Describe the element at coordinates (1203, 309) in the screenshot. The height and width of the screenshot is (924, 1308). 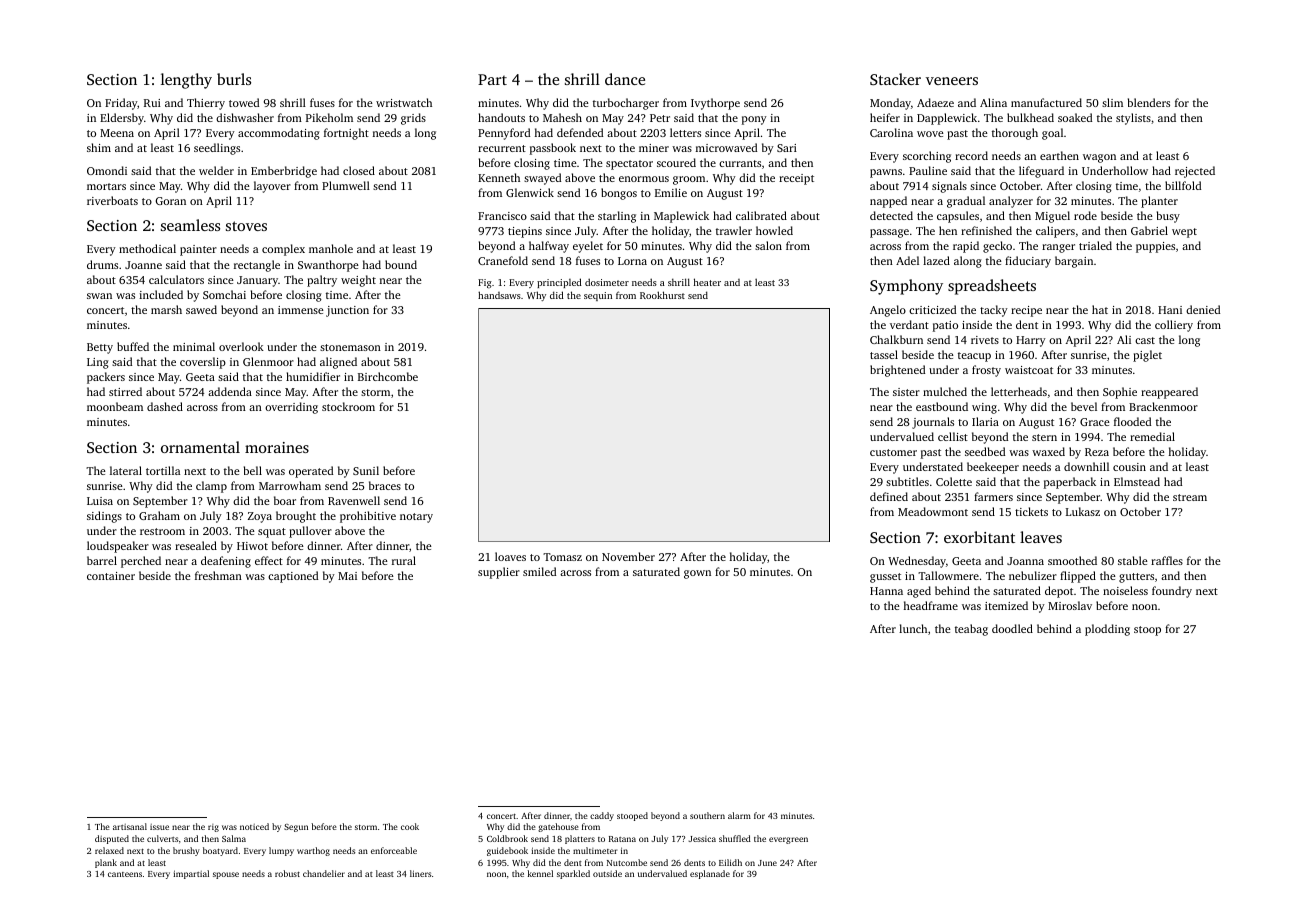
I see `denied` at that location.
